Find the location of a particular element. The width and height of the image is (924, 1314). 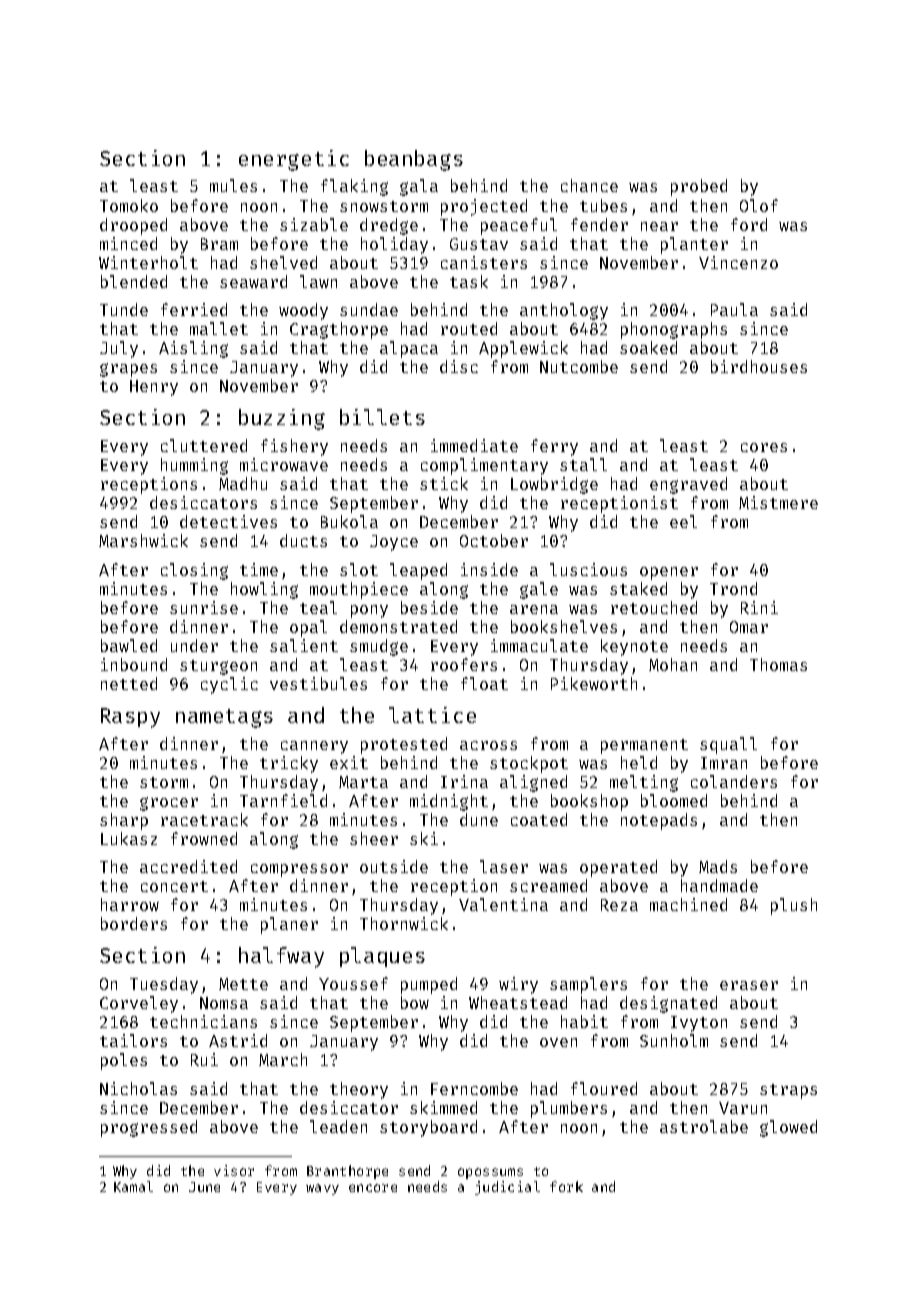

Nicholas is located at coordinates (138, 1088).
